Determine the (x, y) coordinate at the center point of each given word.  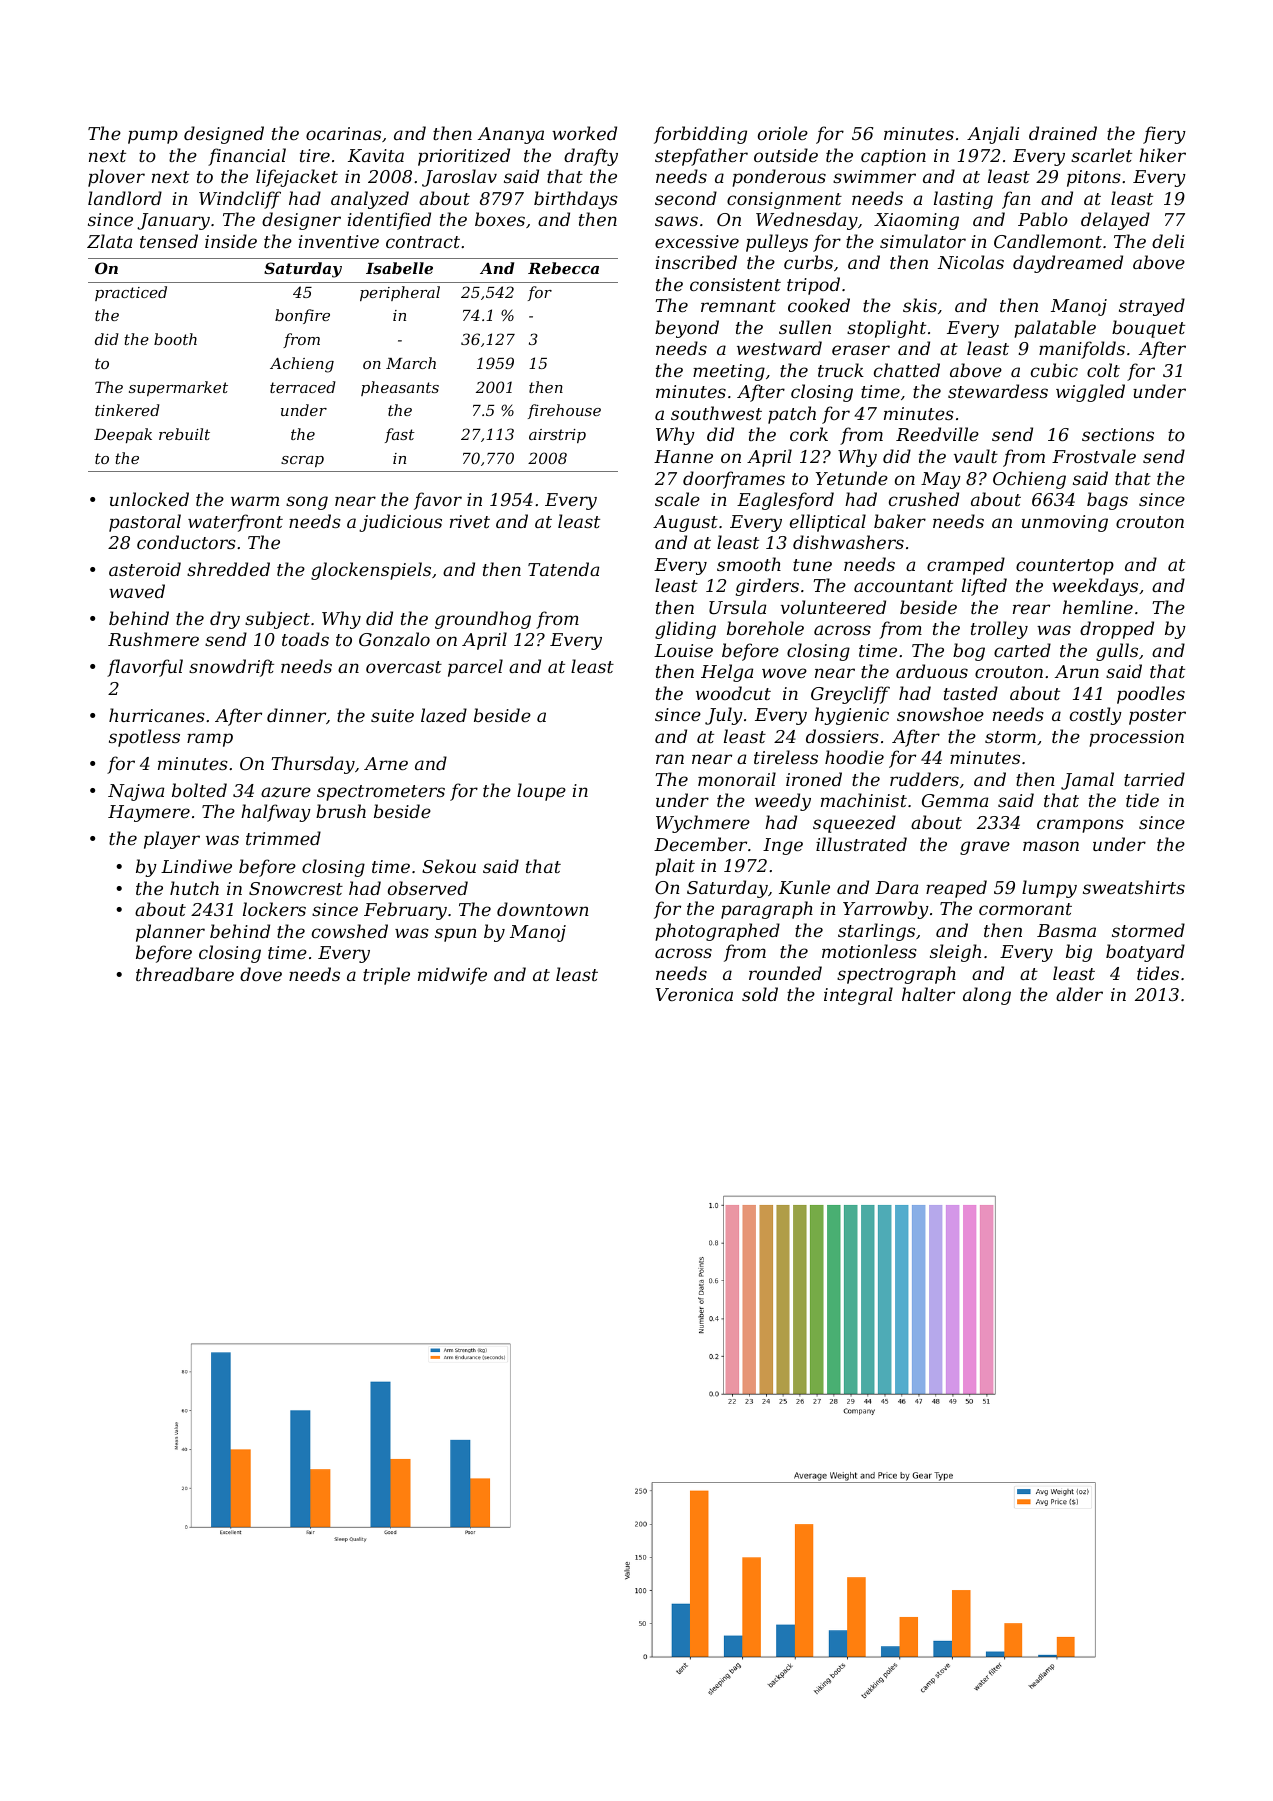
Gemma (955, 800)
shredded (228, 569)
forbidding (700, 135)
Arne (386, 763)
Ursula (737, 607)
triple (386, 976)
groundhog (483, 620)
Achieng (302, 365)
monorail (737, 779)
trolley (999, 630)
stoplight (886, 329)
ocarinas (343, 133)
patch (792, 415)
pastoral (145, 523)
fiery (1164, 135)
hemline (1098, 607)
